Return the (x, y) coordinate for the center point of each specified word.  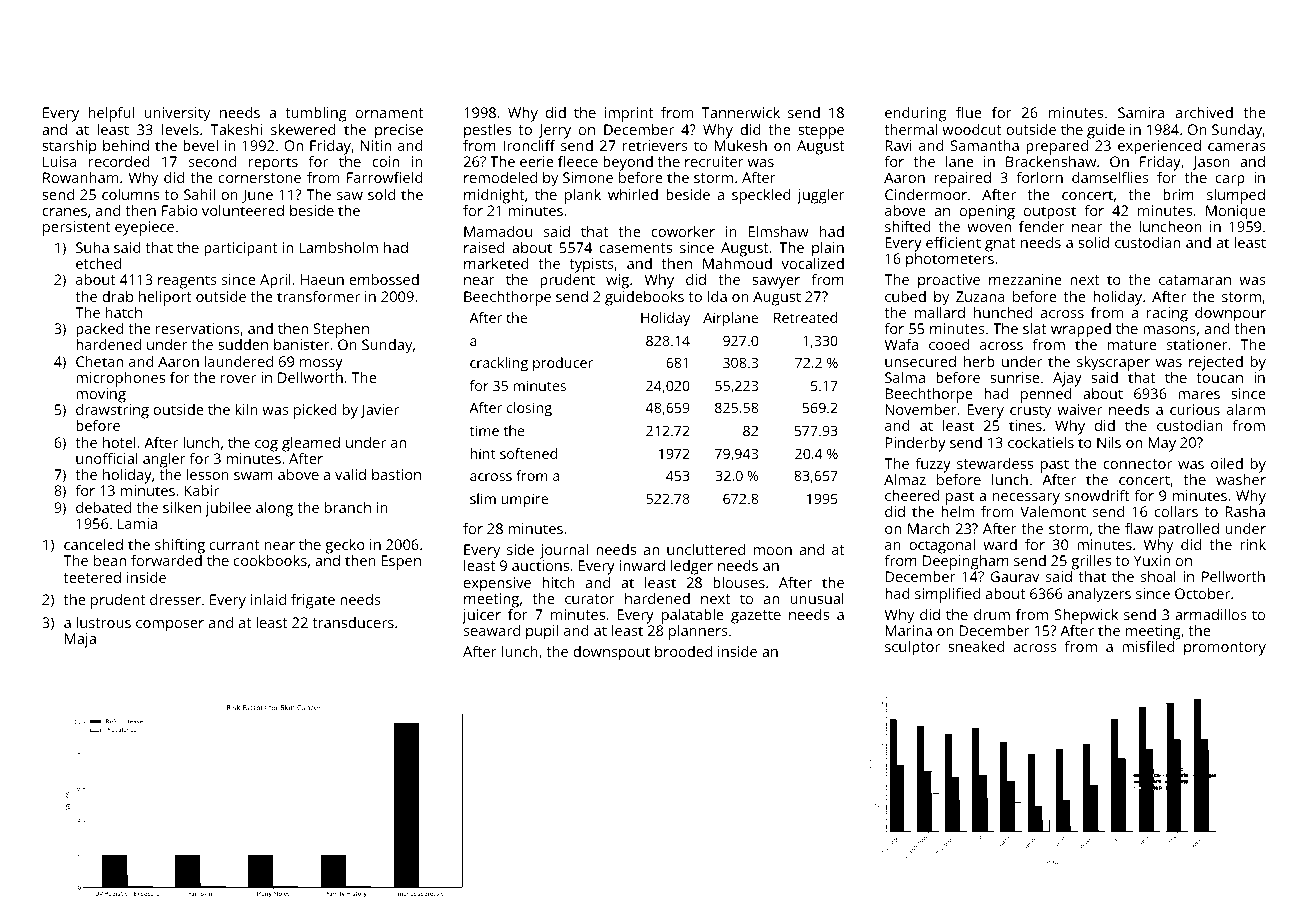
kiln (246, 409)
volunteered (243, 210)
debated (103, 507)
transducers (353, 622)
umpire (524, 500)
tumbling (316, 114)
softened (528, 453)
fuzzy (933, 465)
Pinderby (915, 444)
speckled (761, 196)
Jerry (554, 131)
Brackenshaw (1051, 161)
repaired (963, 179)
